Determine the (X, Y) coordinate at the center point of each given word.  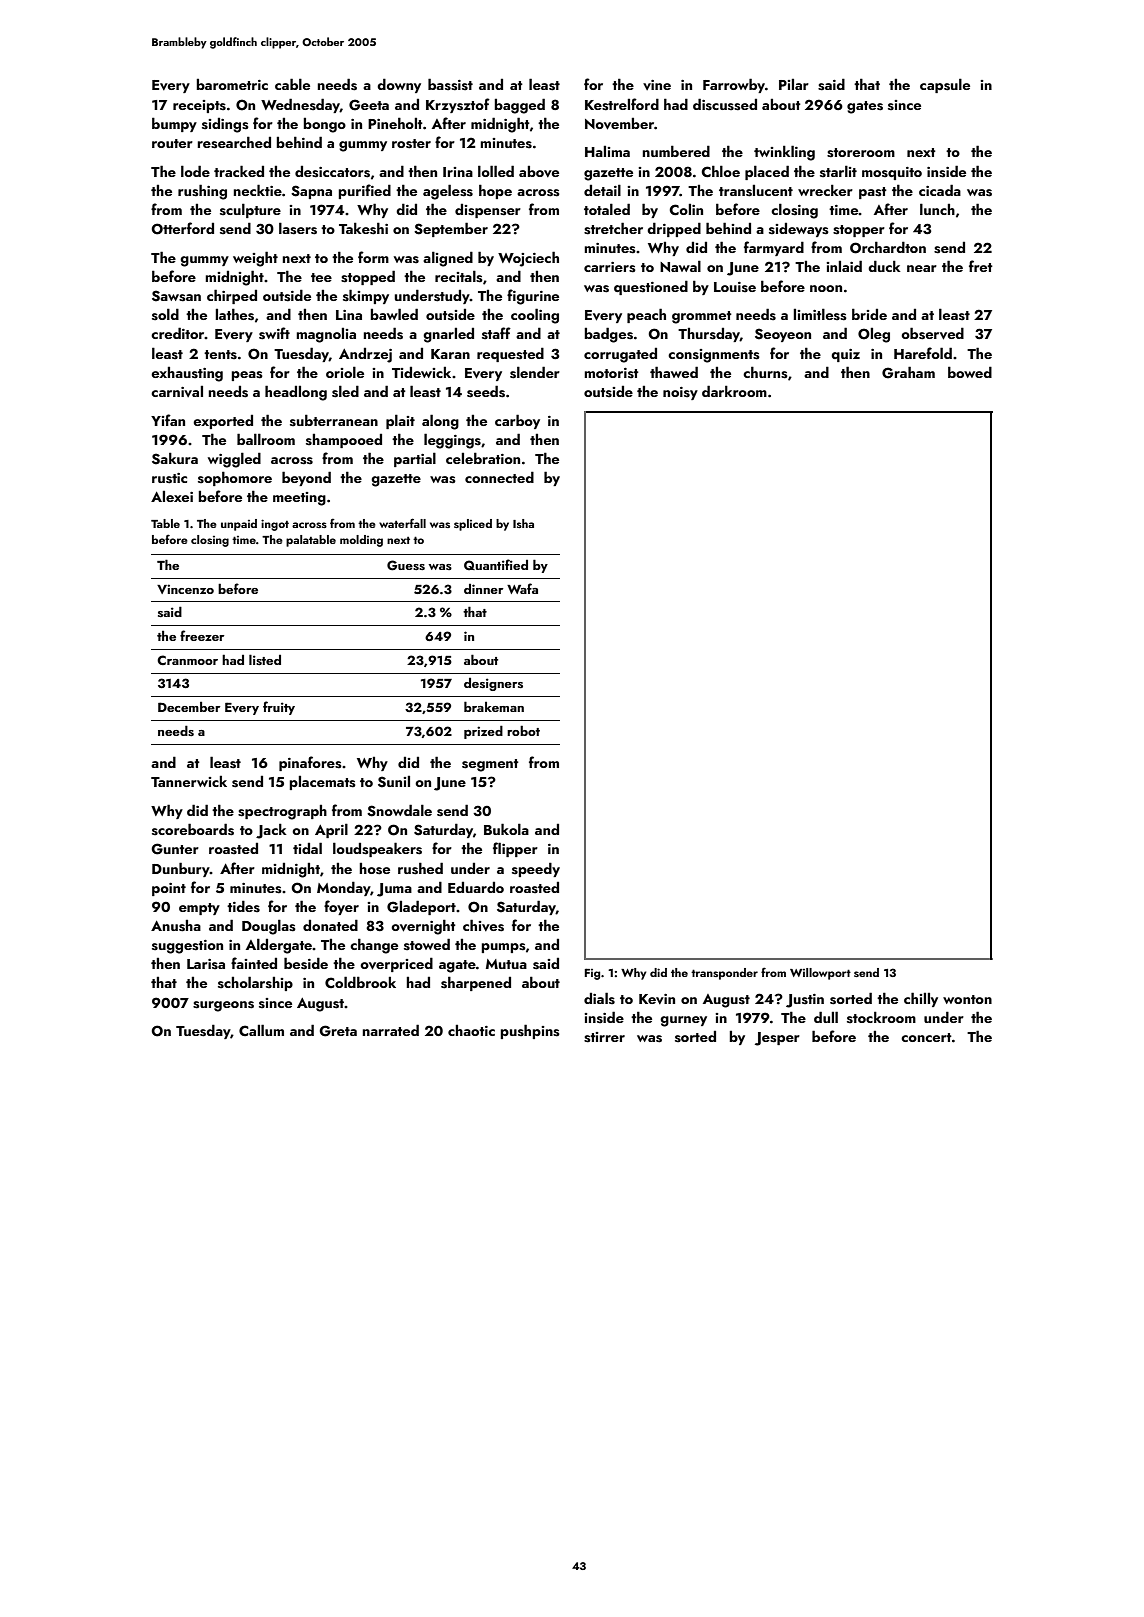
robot (523, 730)
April (331, 830)
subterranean (334, 420)
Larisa (206, 964)
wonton (967, 999)
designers (493, 684)
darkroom (734, 391)
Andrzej (365, 355)
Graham (908, 372)
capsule (945, 85)
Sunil (394, 782)
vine (657, 85)
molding (361, 541)
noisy (680, 393)
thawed (674, 372)
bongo (324, 125)
